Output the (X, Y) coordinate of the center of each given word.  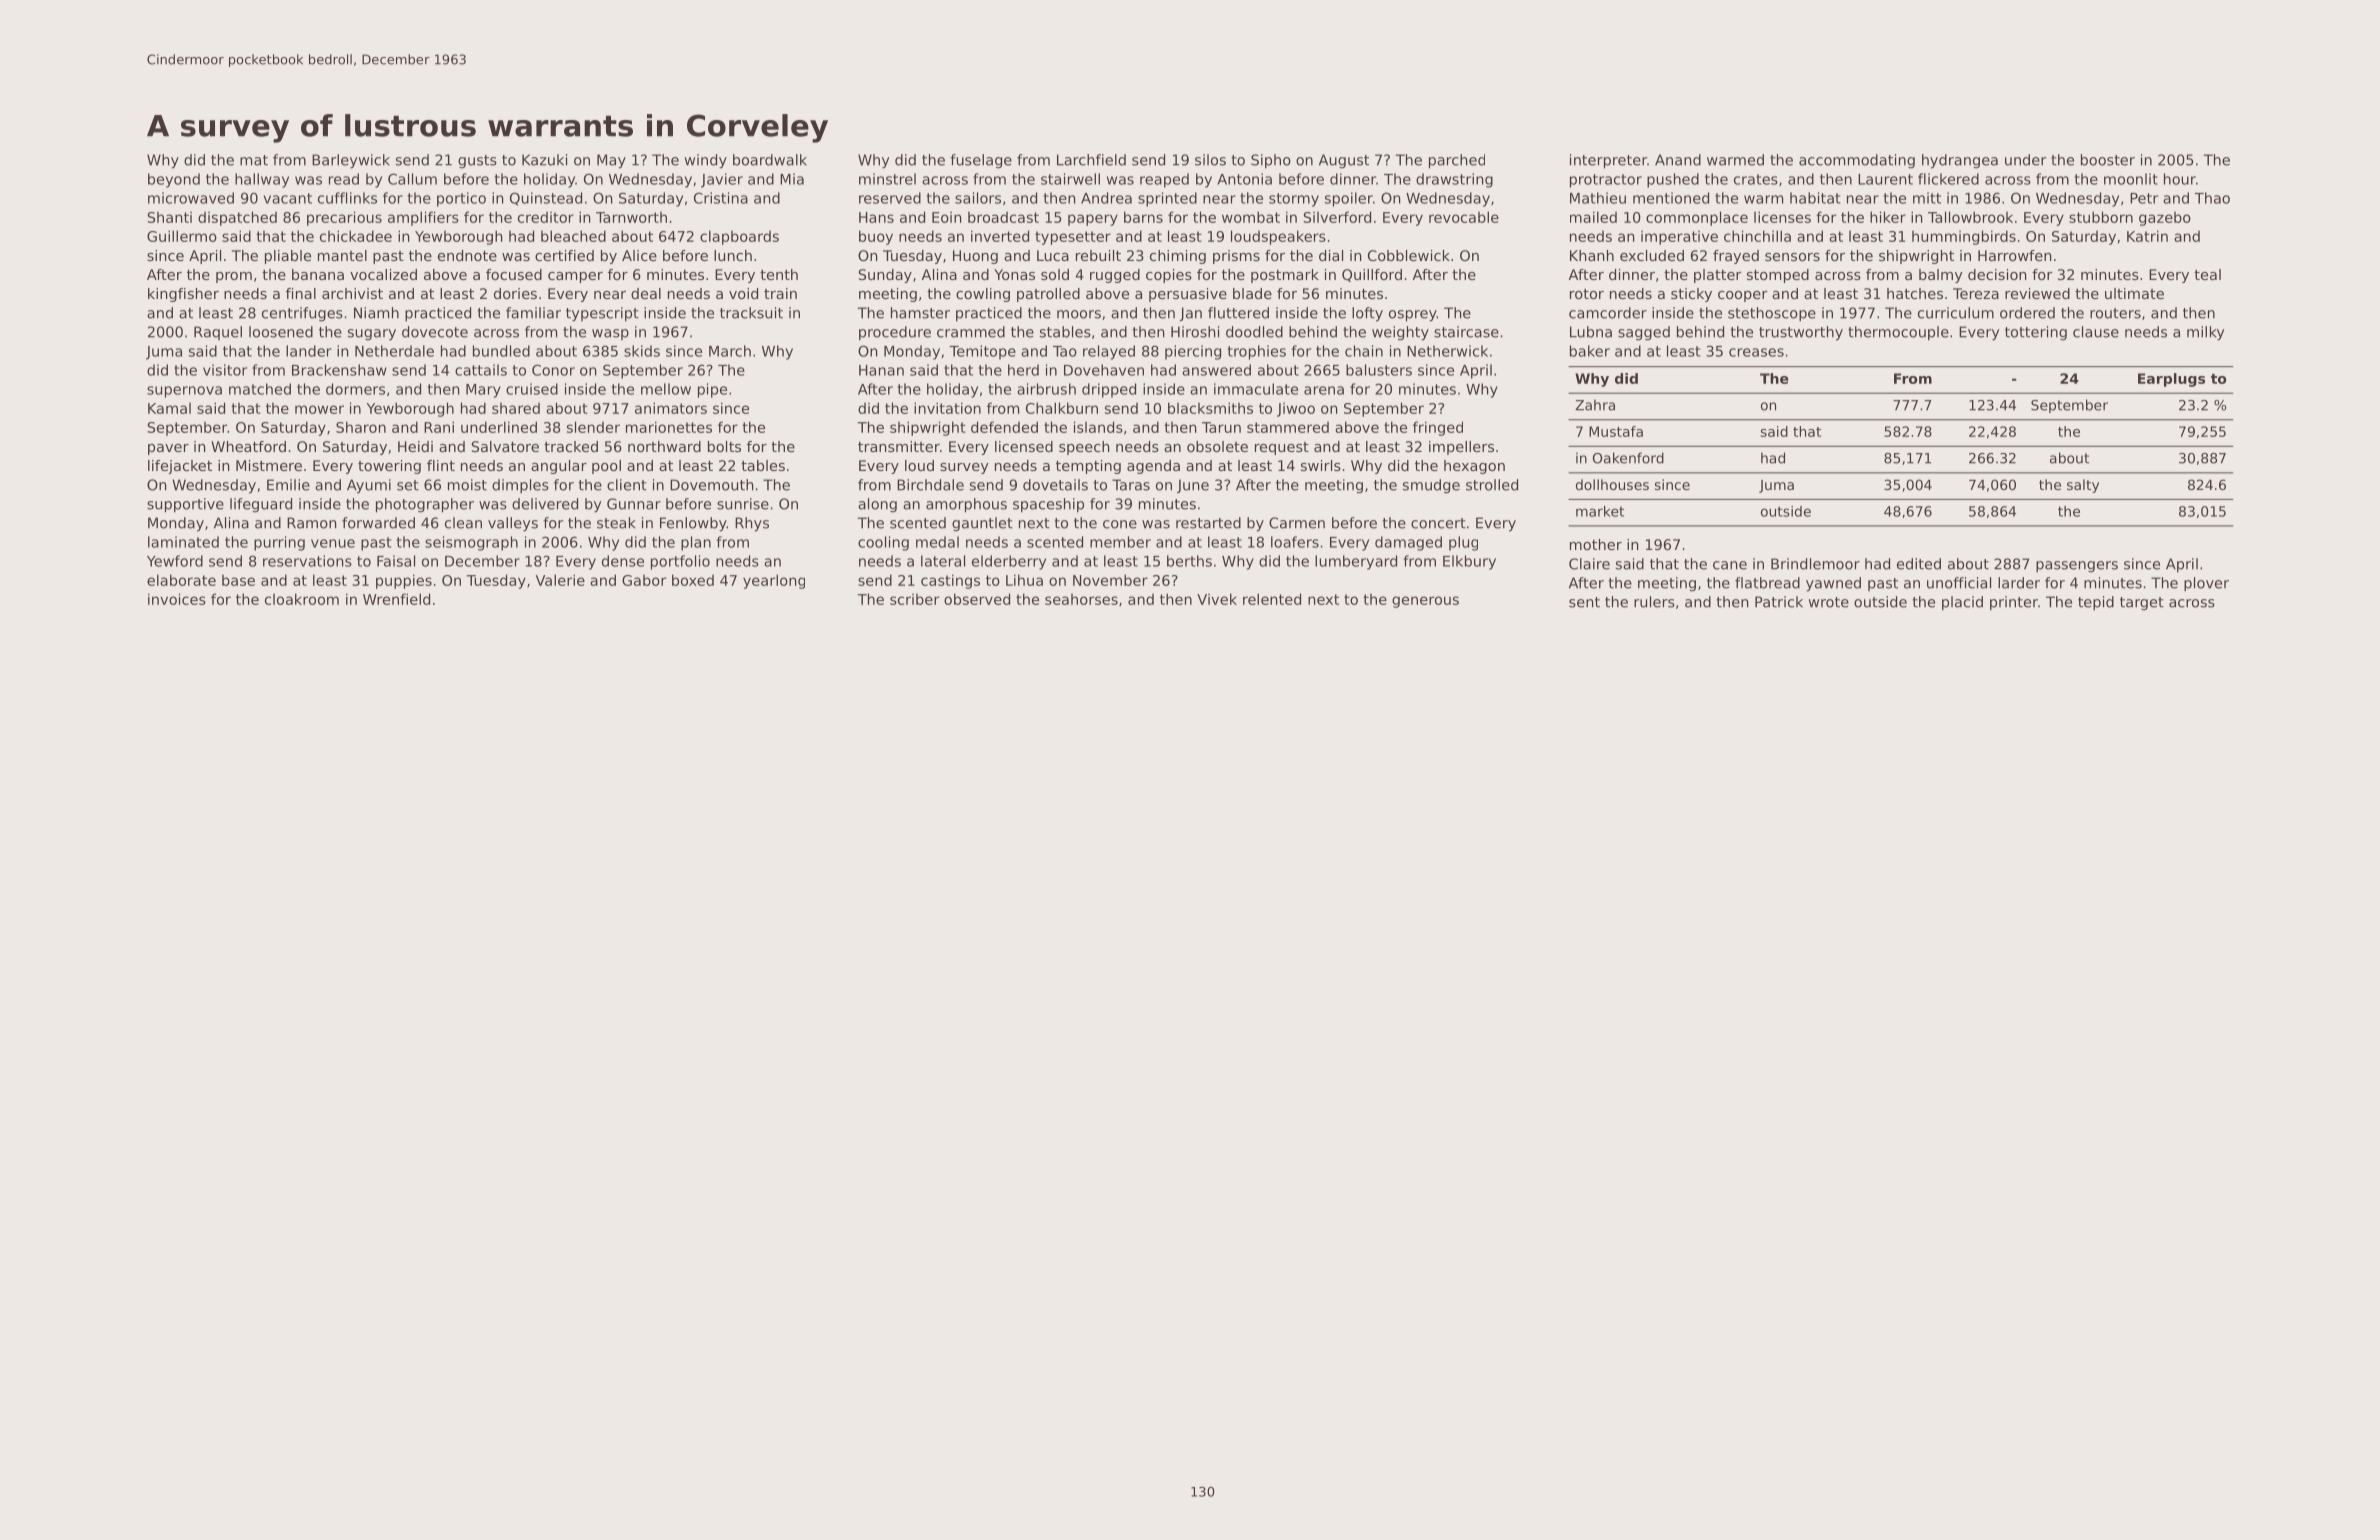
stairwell (1070, 179)
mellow (666, 389)
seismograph (471, 543)
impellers (1461, 448)
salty (2083, 486)
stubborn (2101, 217)
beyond (174, 180)
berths (1189, 561)
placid (1962, 603)
